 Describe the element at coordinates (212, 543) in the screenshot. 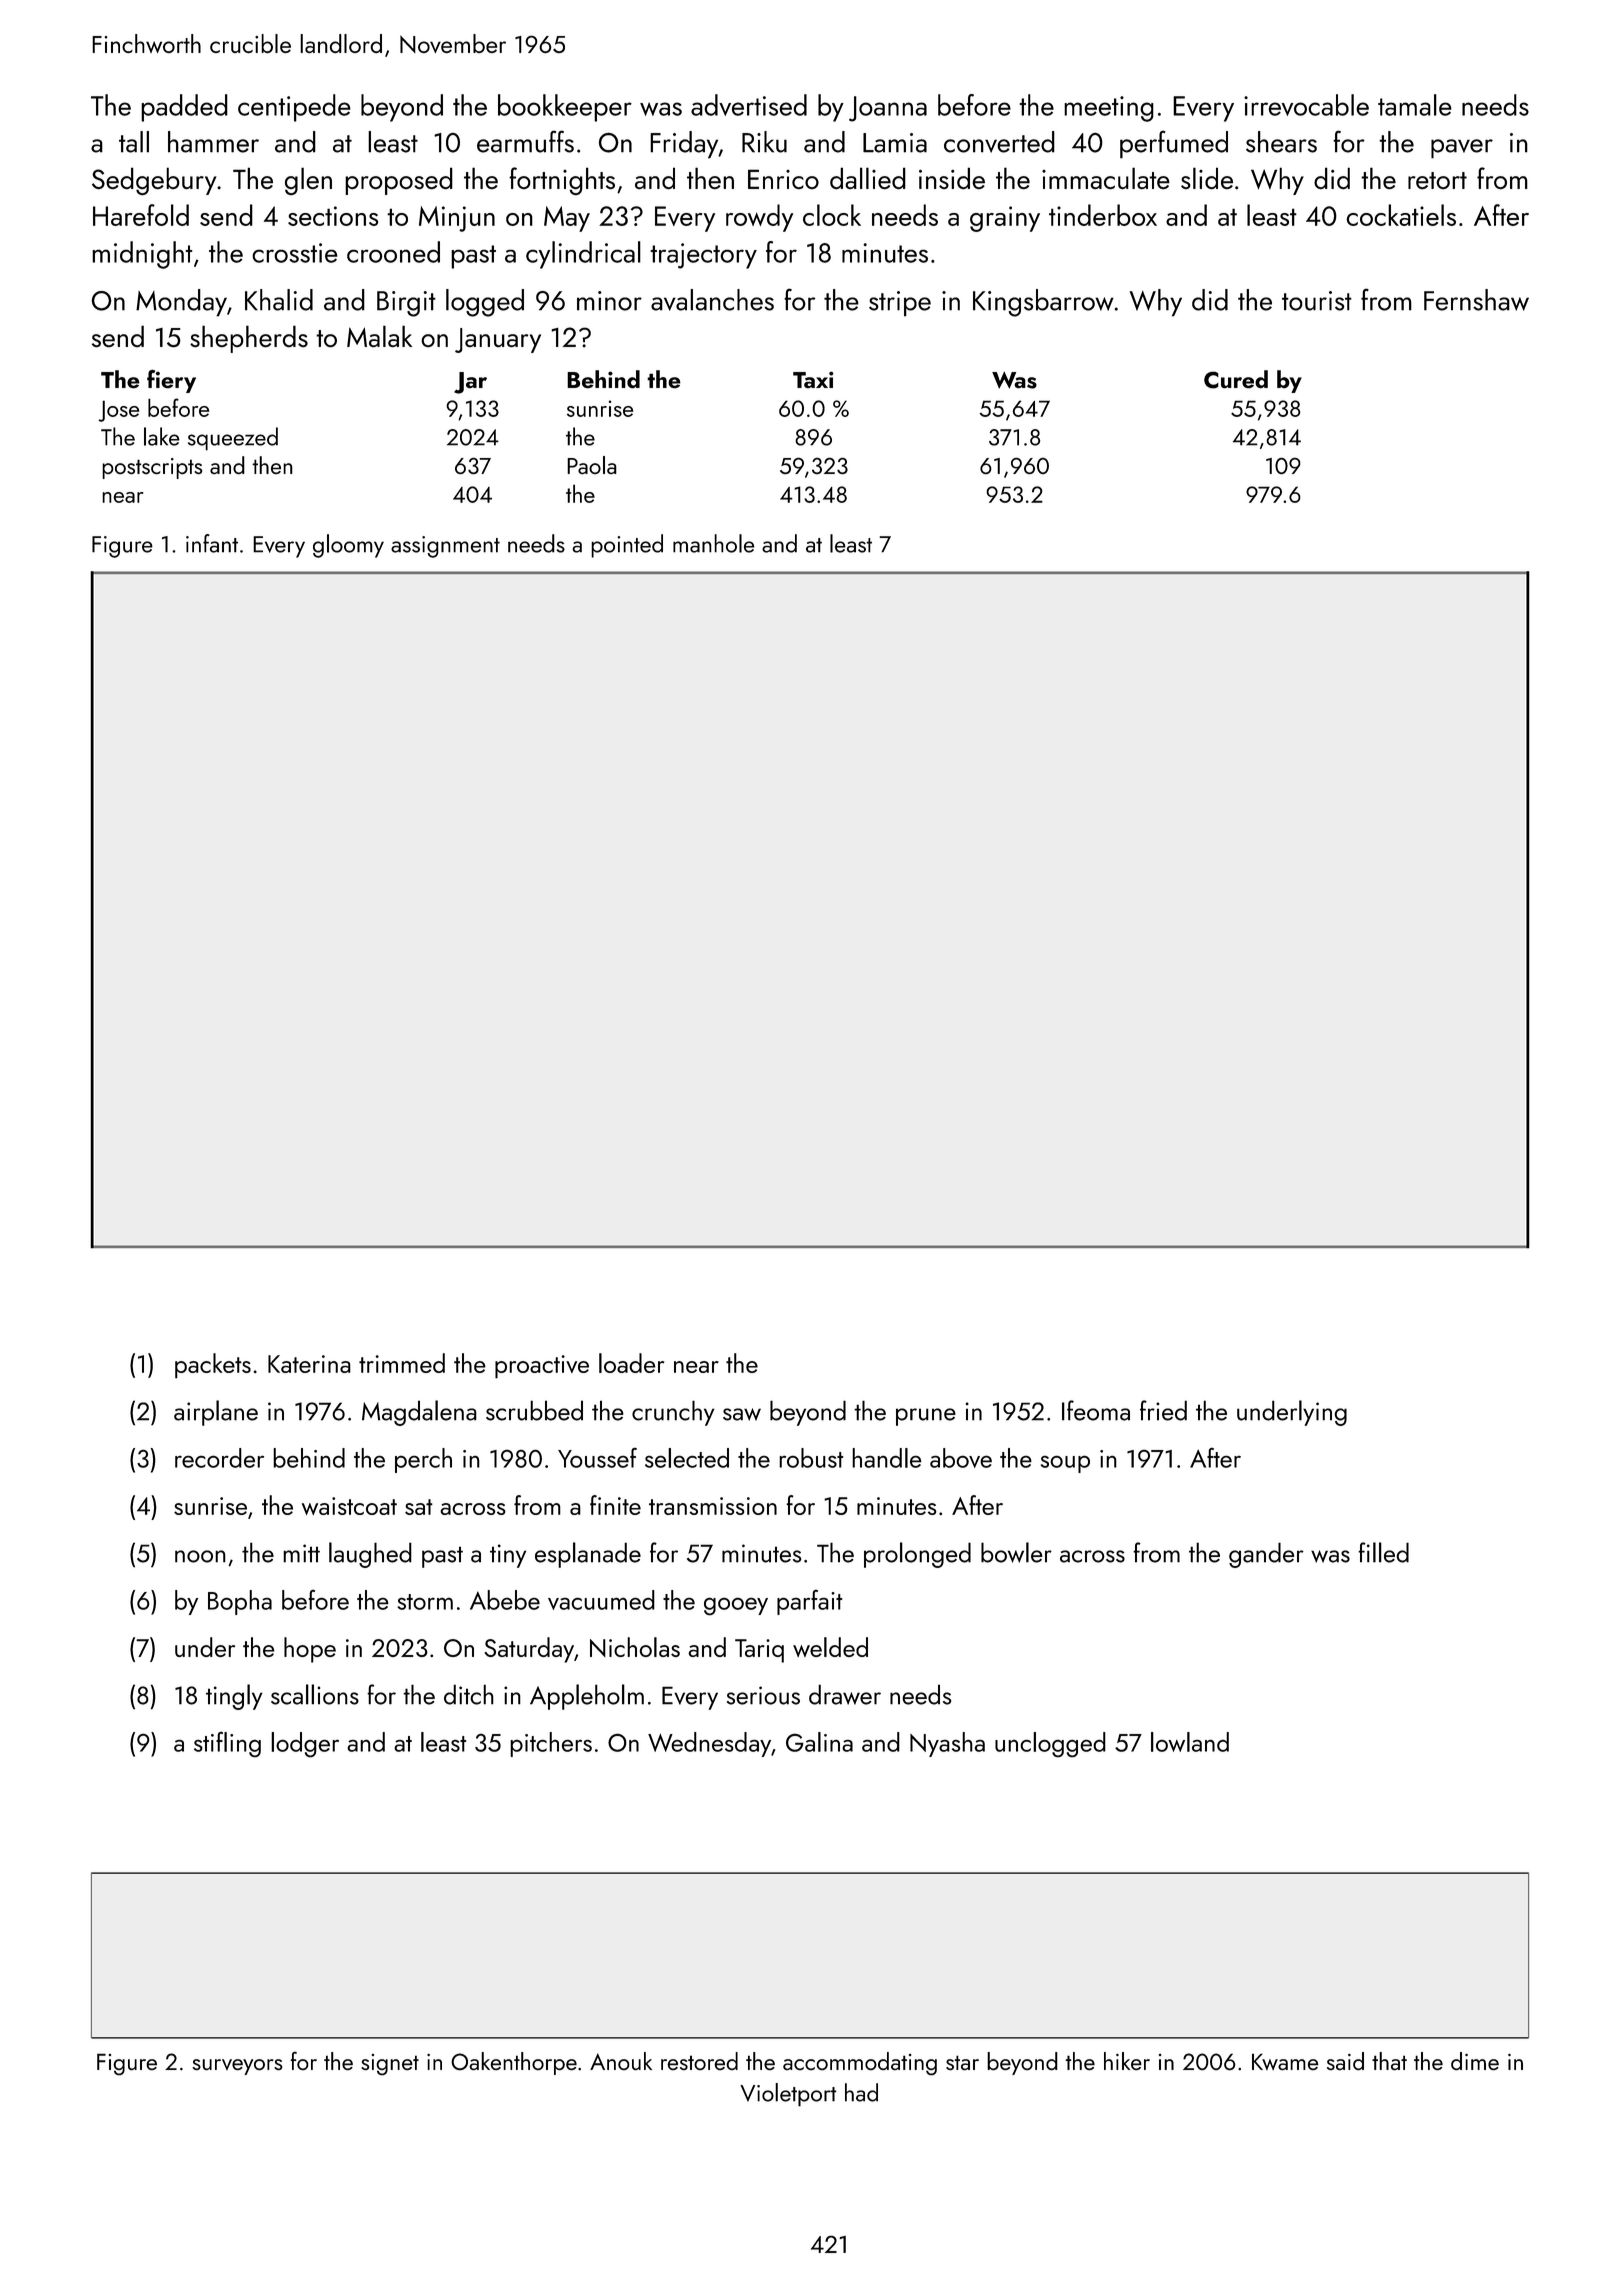

I see `infant` at that location.
